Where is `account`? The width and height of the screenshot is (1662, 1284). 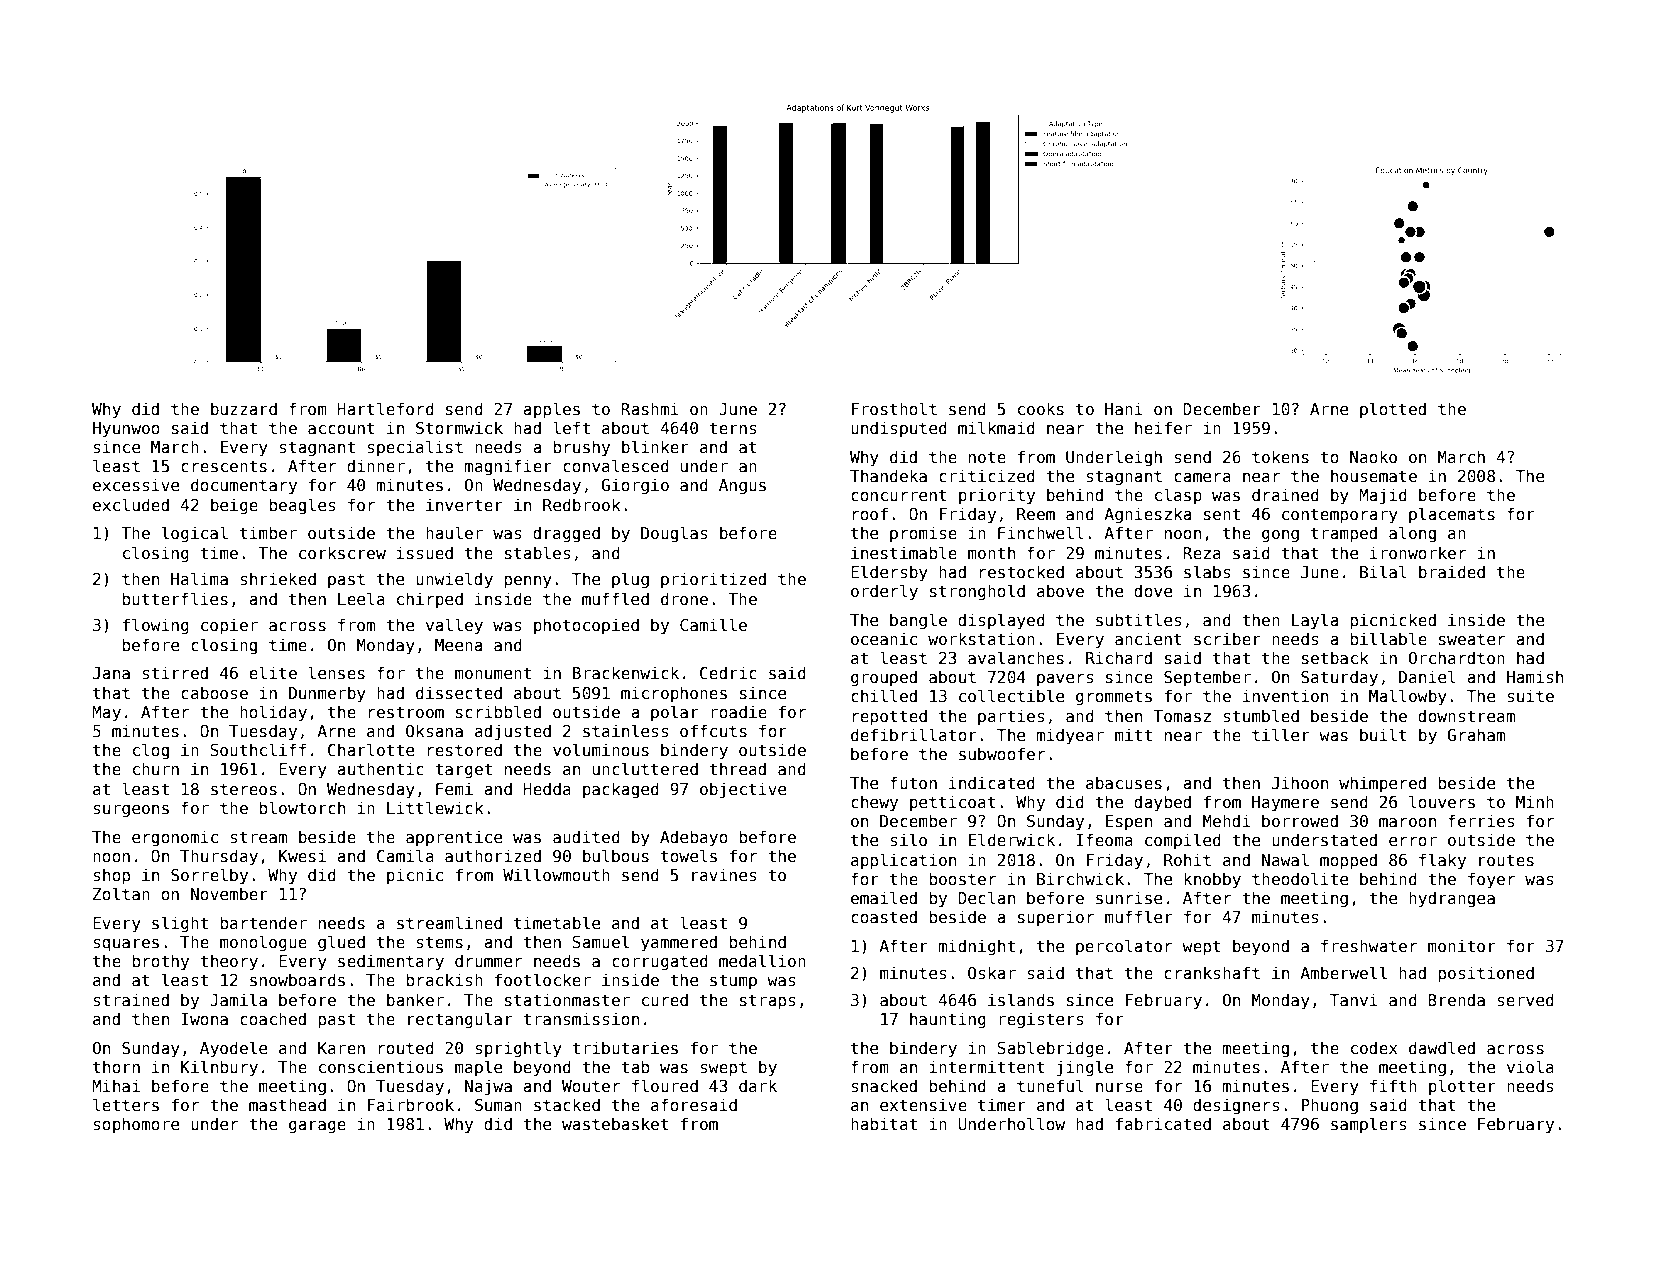
account is located at coordinates (341, 428).
